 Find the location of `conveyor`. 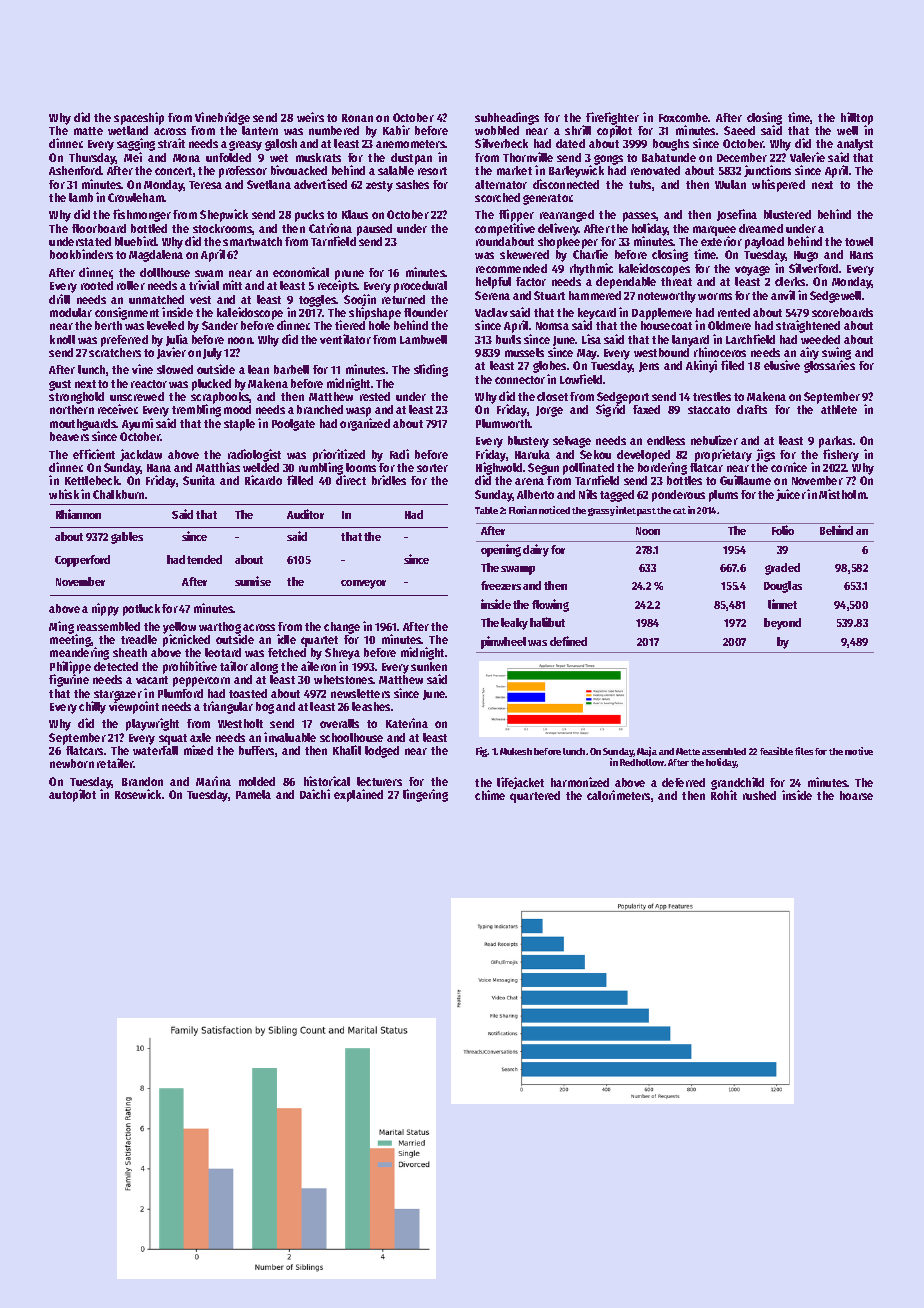

conveyor is located at coordinates (363, 584).
